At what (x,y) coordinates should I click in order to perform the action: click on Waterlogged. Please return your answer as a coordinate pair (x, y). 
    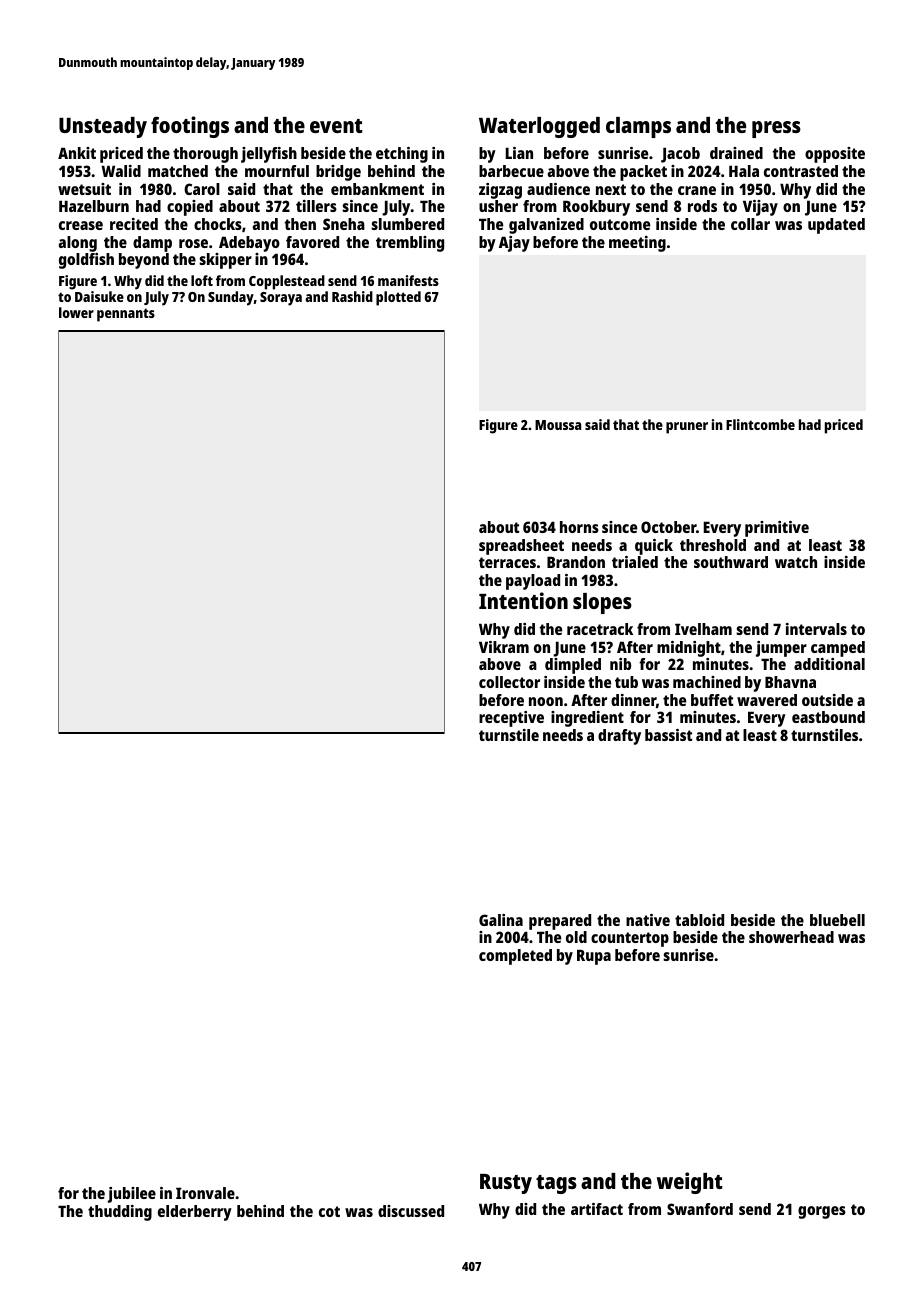
    Looking at the image, I should click on (539, 127).
